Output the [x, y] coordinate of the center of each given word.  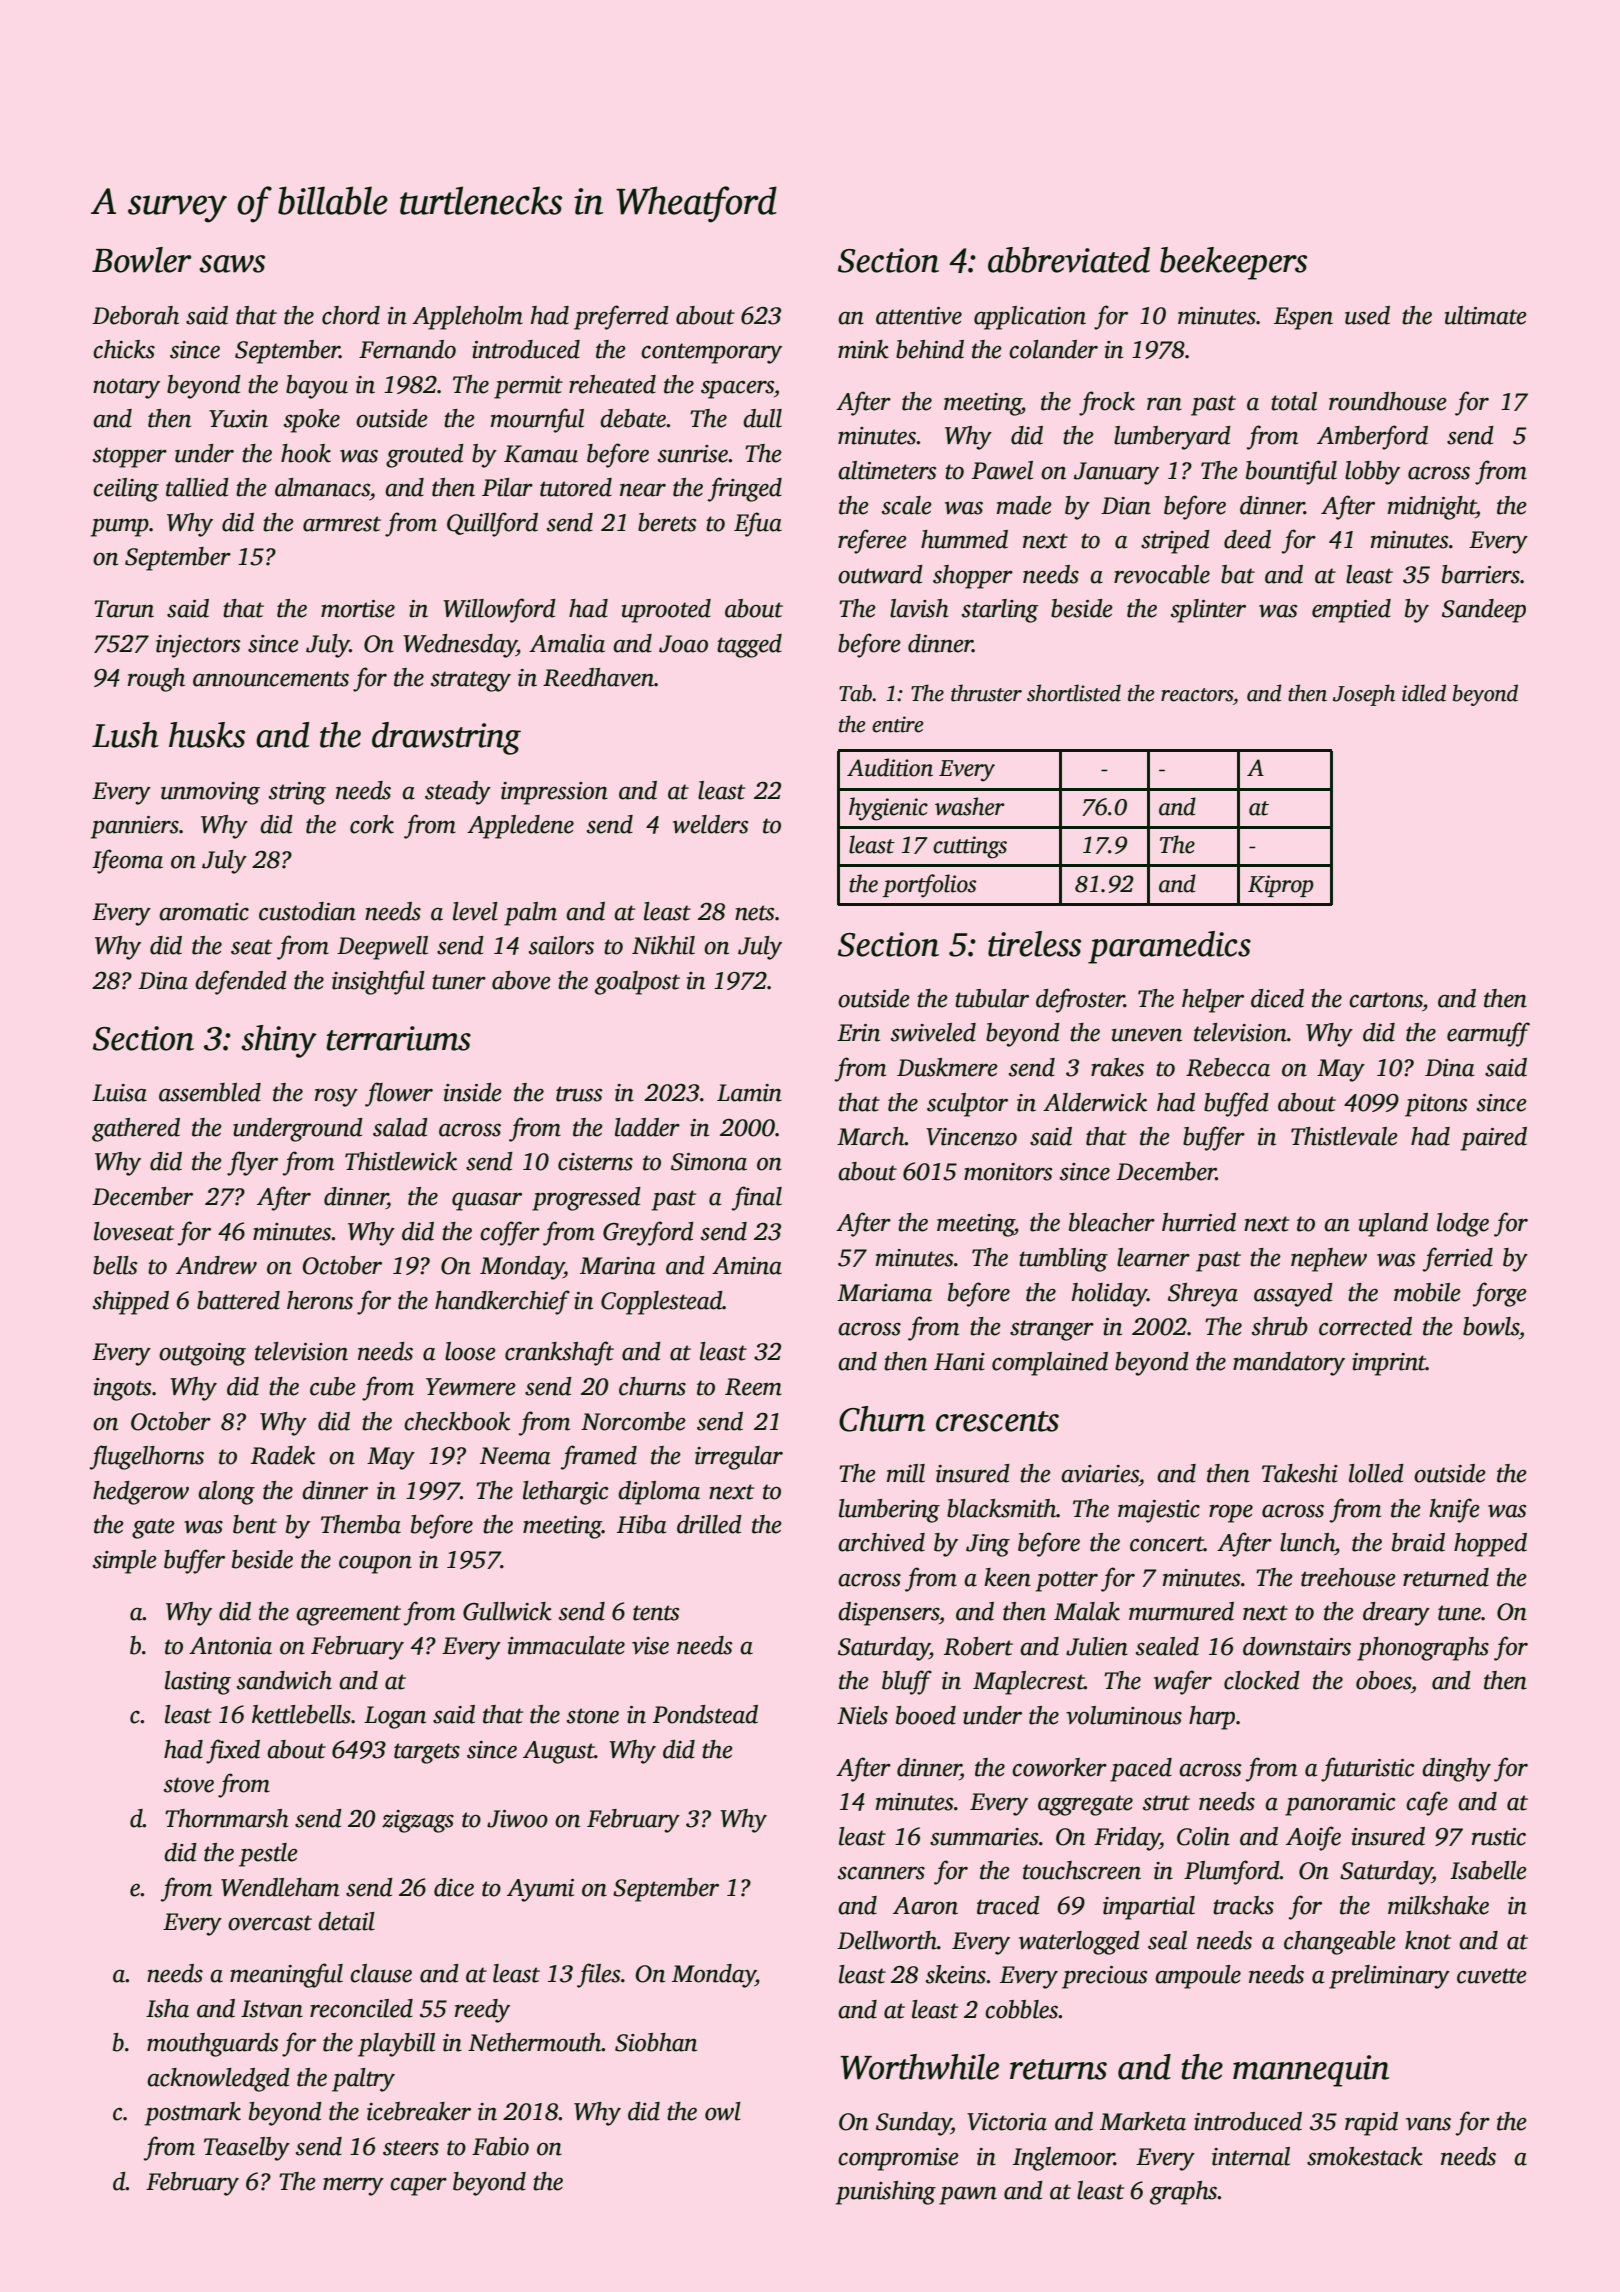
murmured [1181, 1611]
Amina [747, 1266]
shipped [131, 1303]
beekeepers [1233, 263]
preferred [621, 317]
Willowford [499, 610]
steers [411, 2148]
